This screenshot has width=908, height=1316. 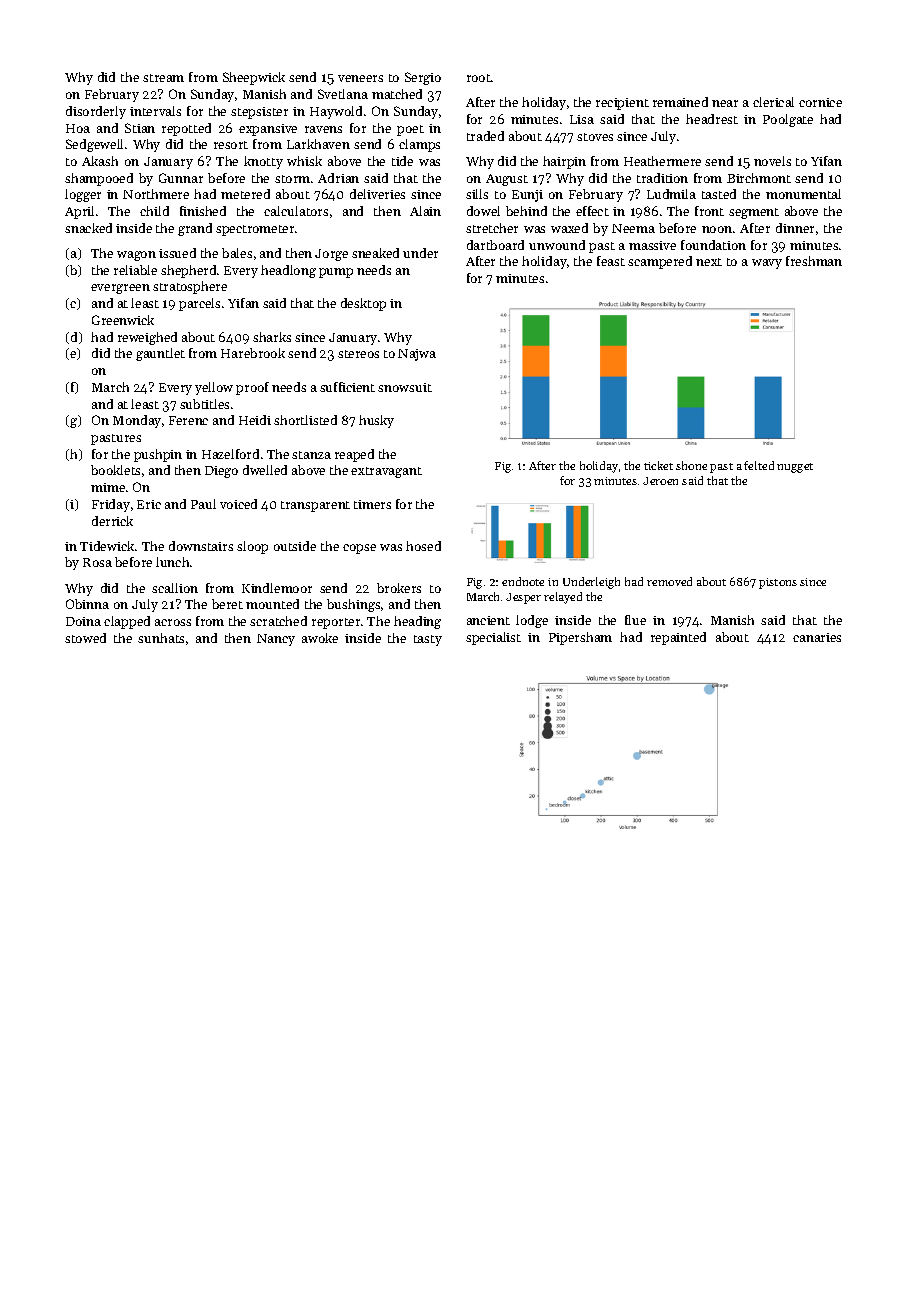 I want to click on stream, so click(x=163, y=78).
